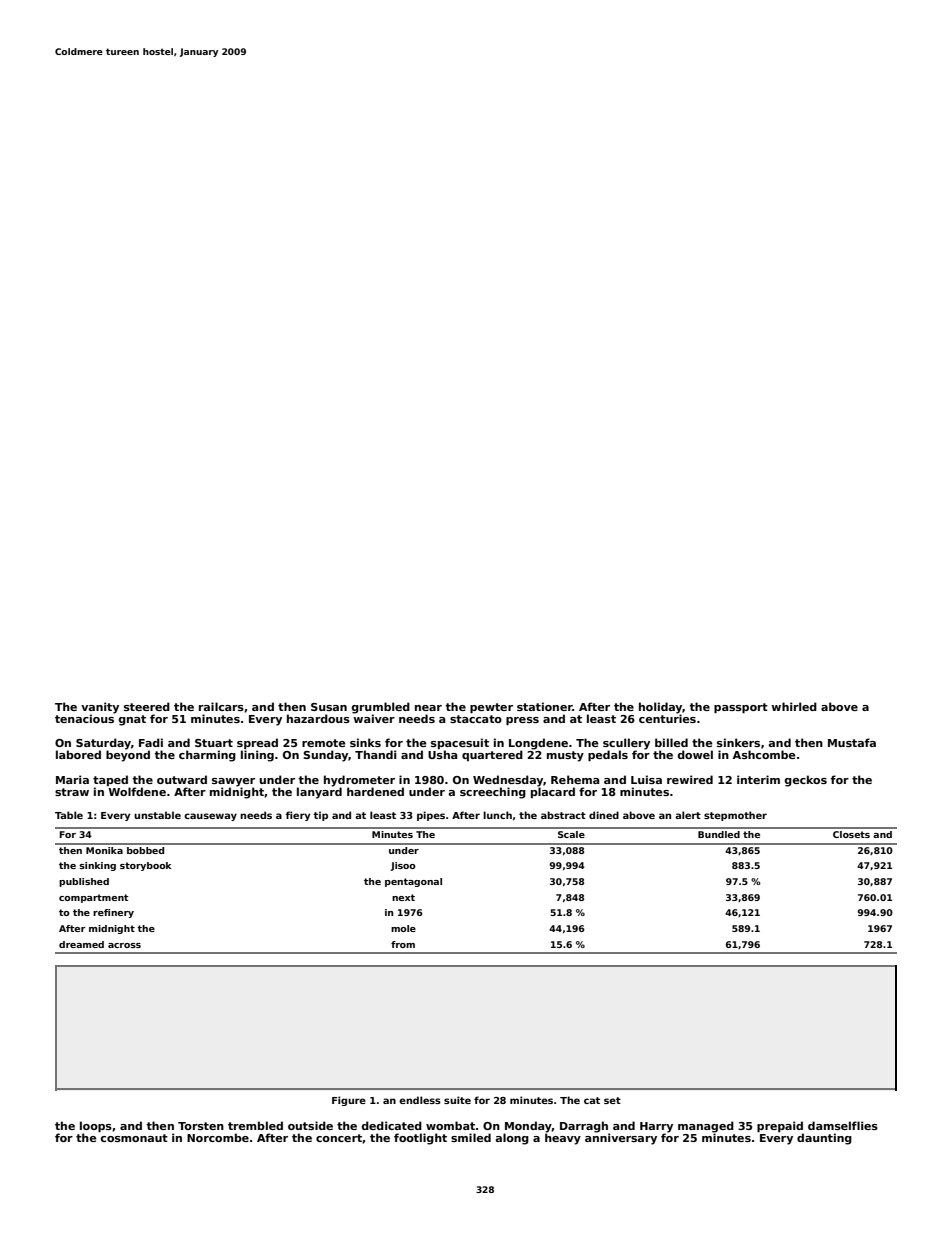  Describe the element at coordinates (667, 718) in the page. I see `centuries` at that location.
